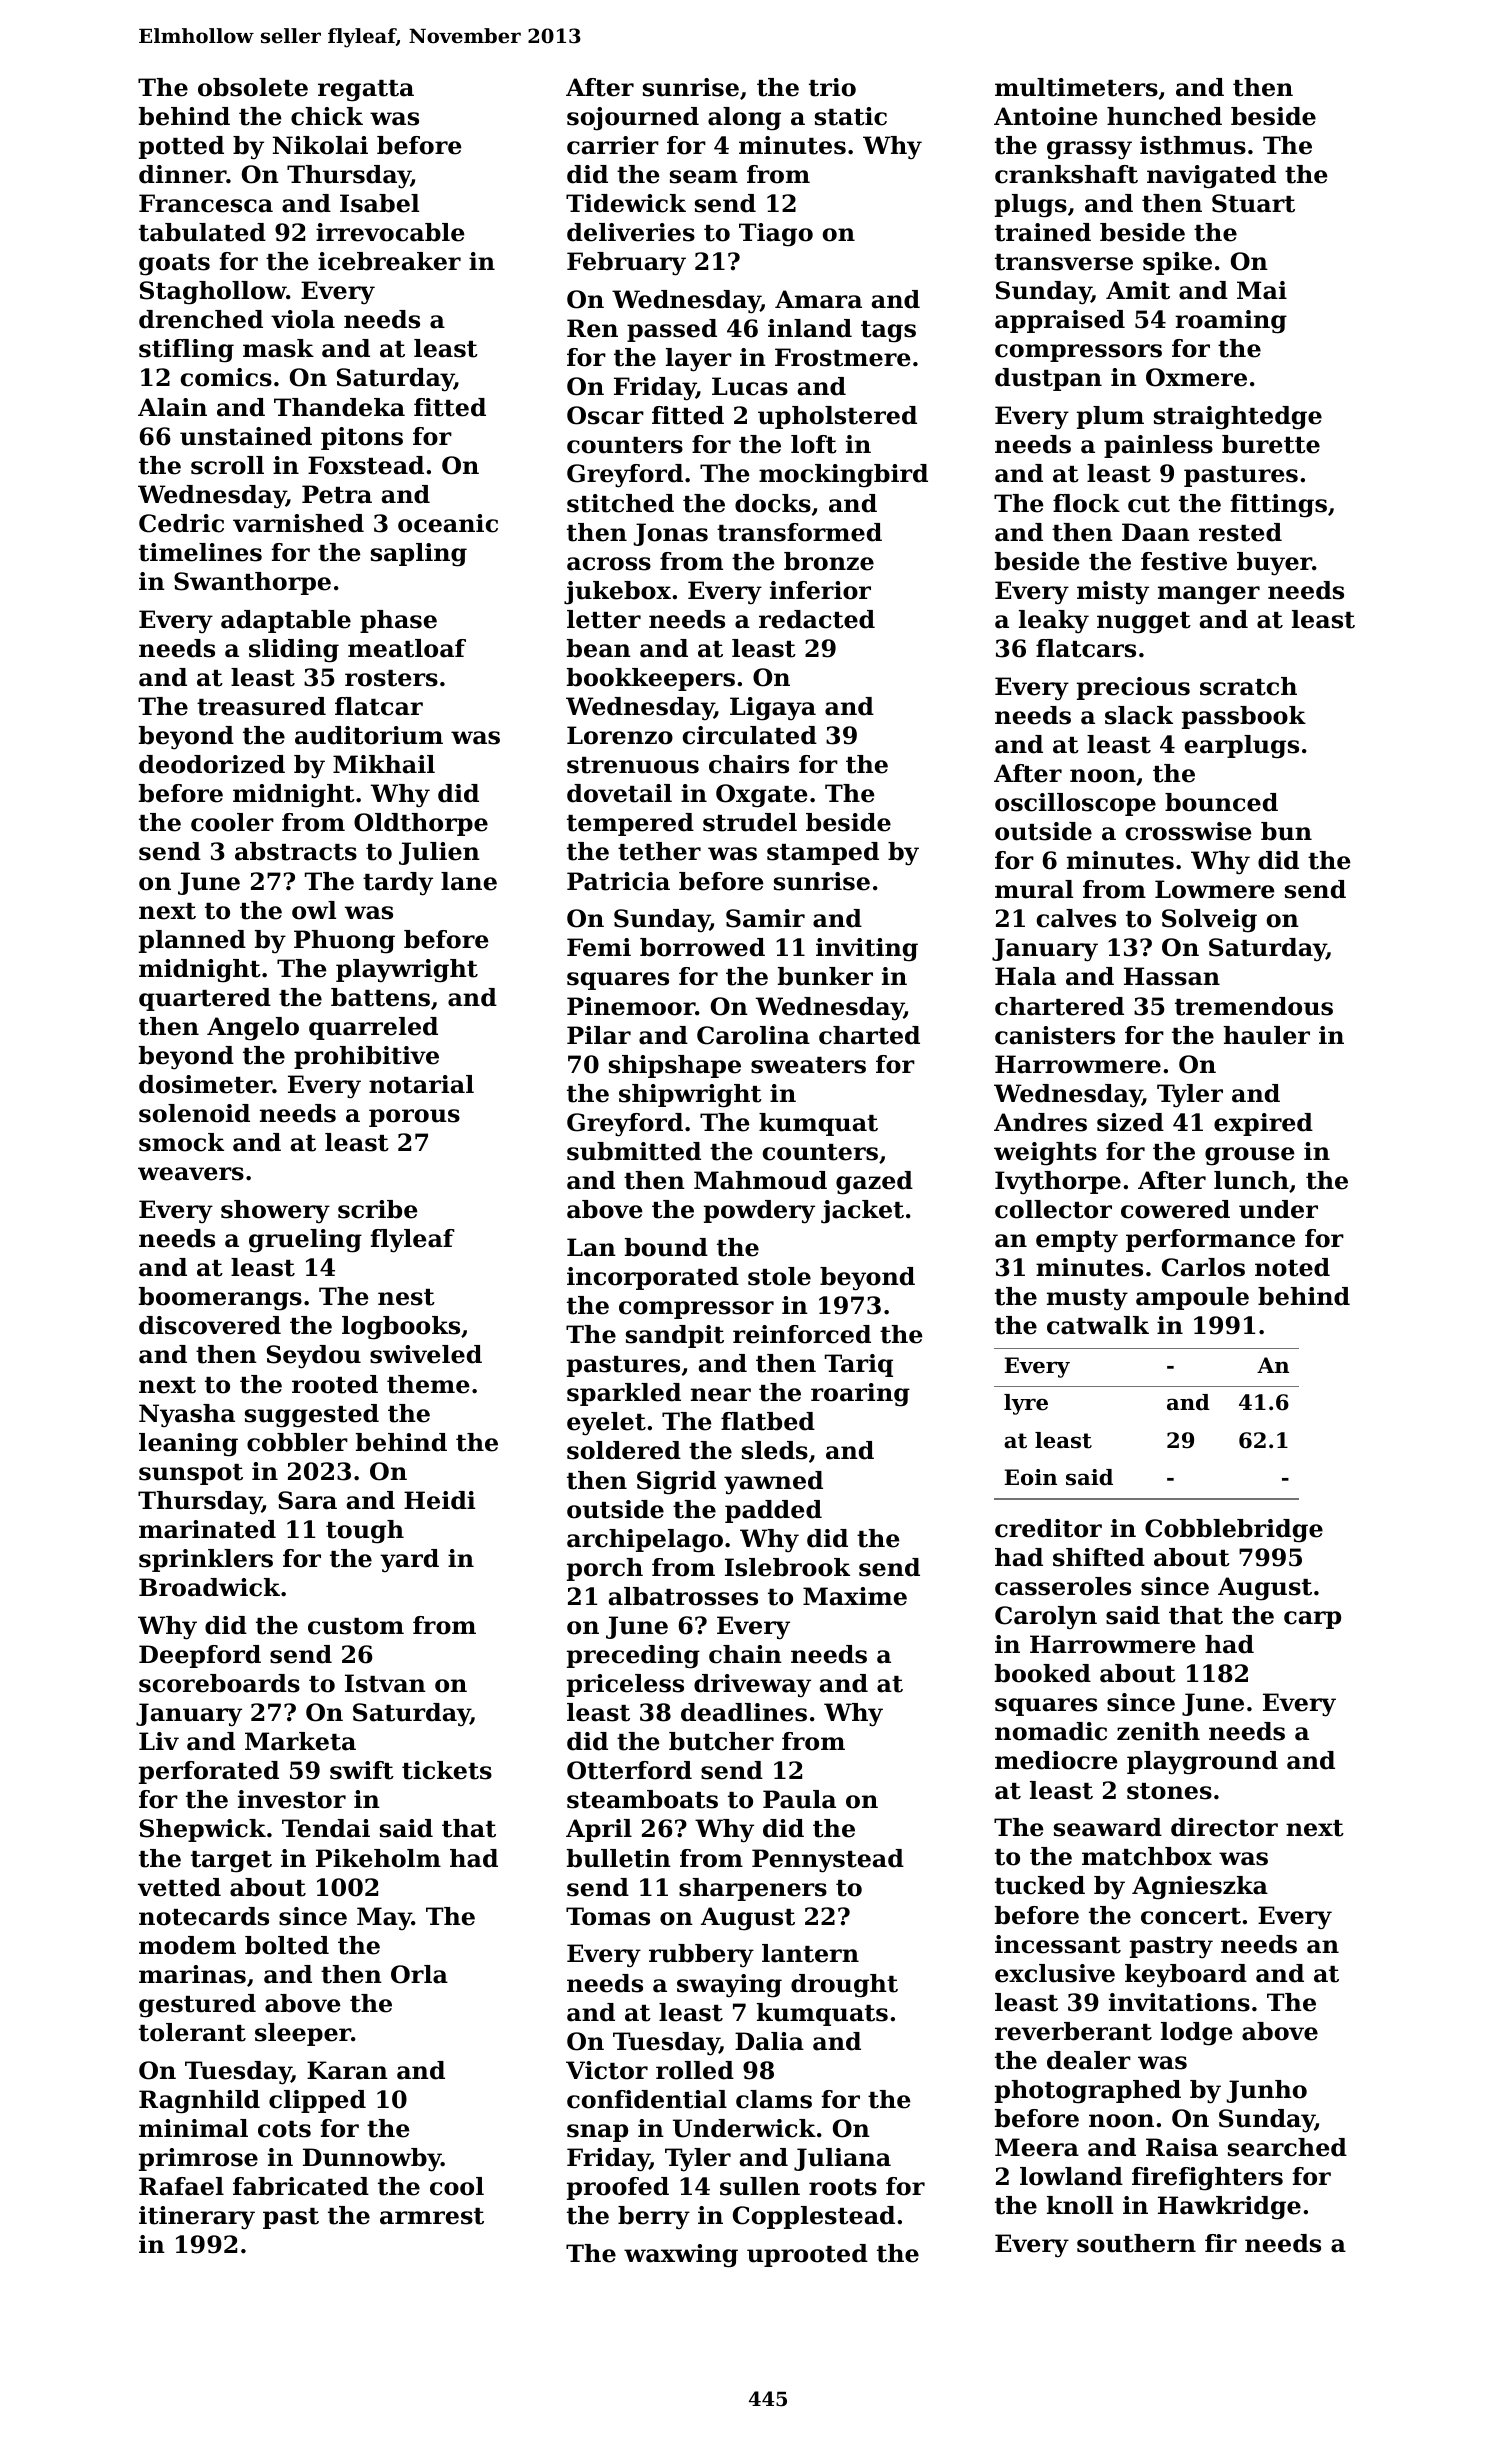  I want to click on mockingbird, so click(843, 476).
